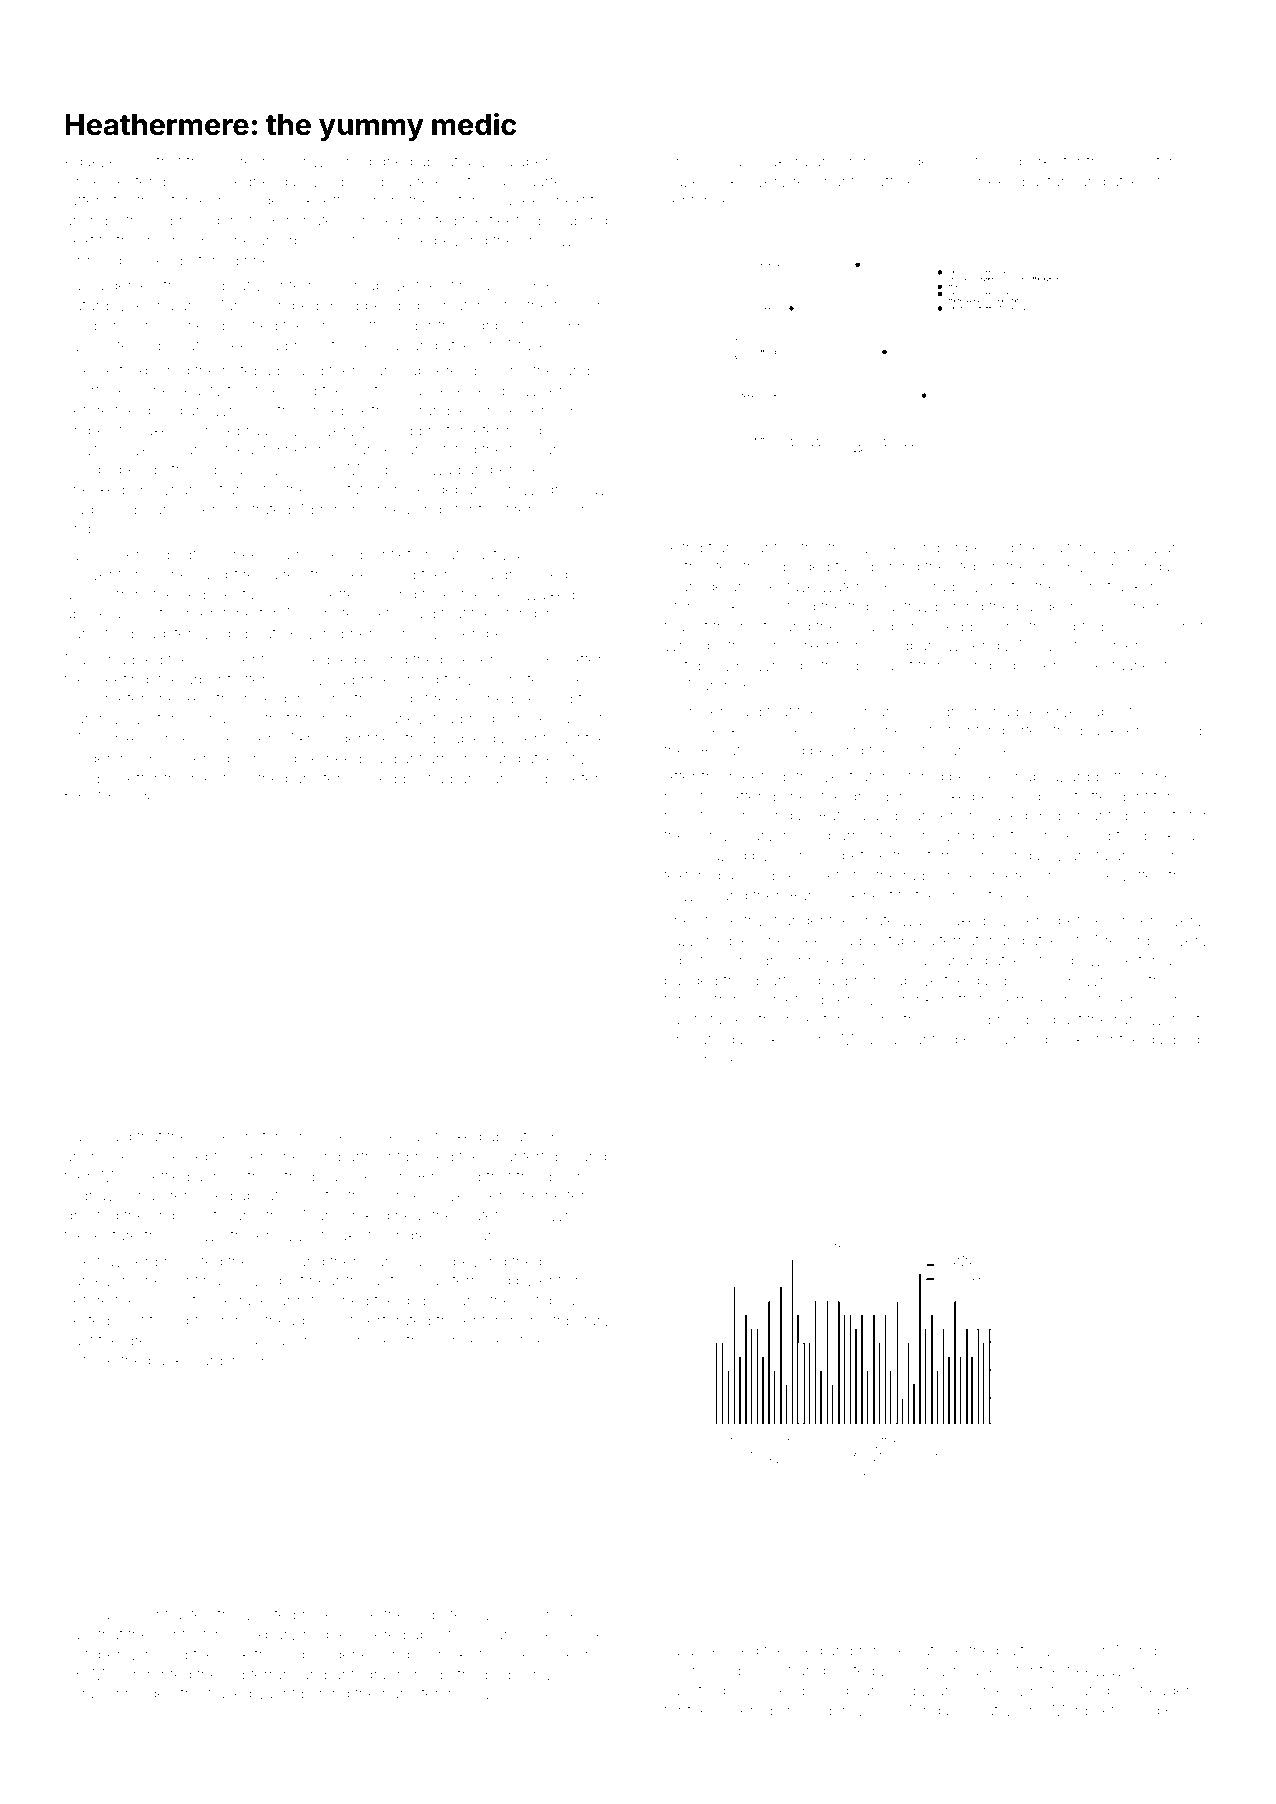  What do you see at coordinates (539, 509) in the document?
I see `firehouse` at bounding box center [539, 509].
